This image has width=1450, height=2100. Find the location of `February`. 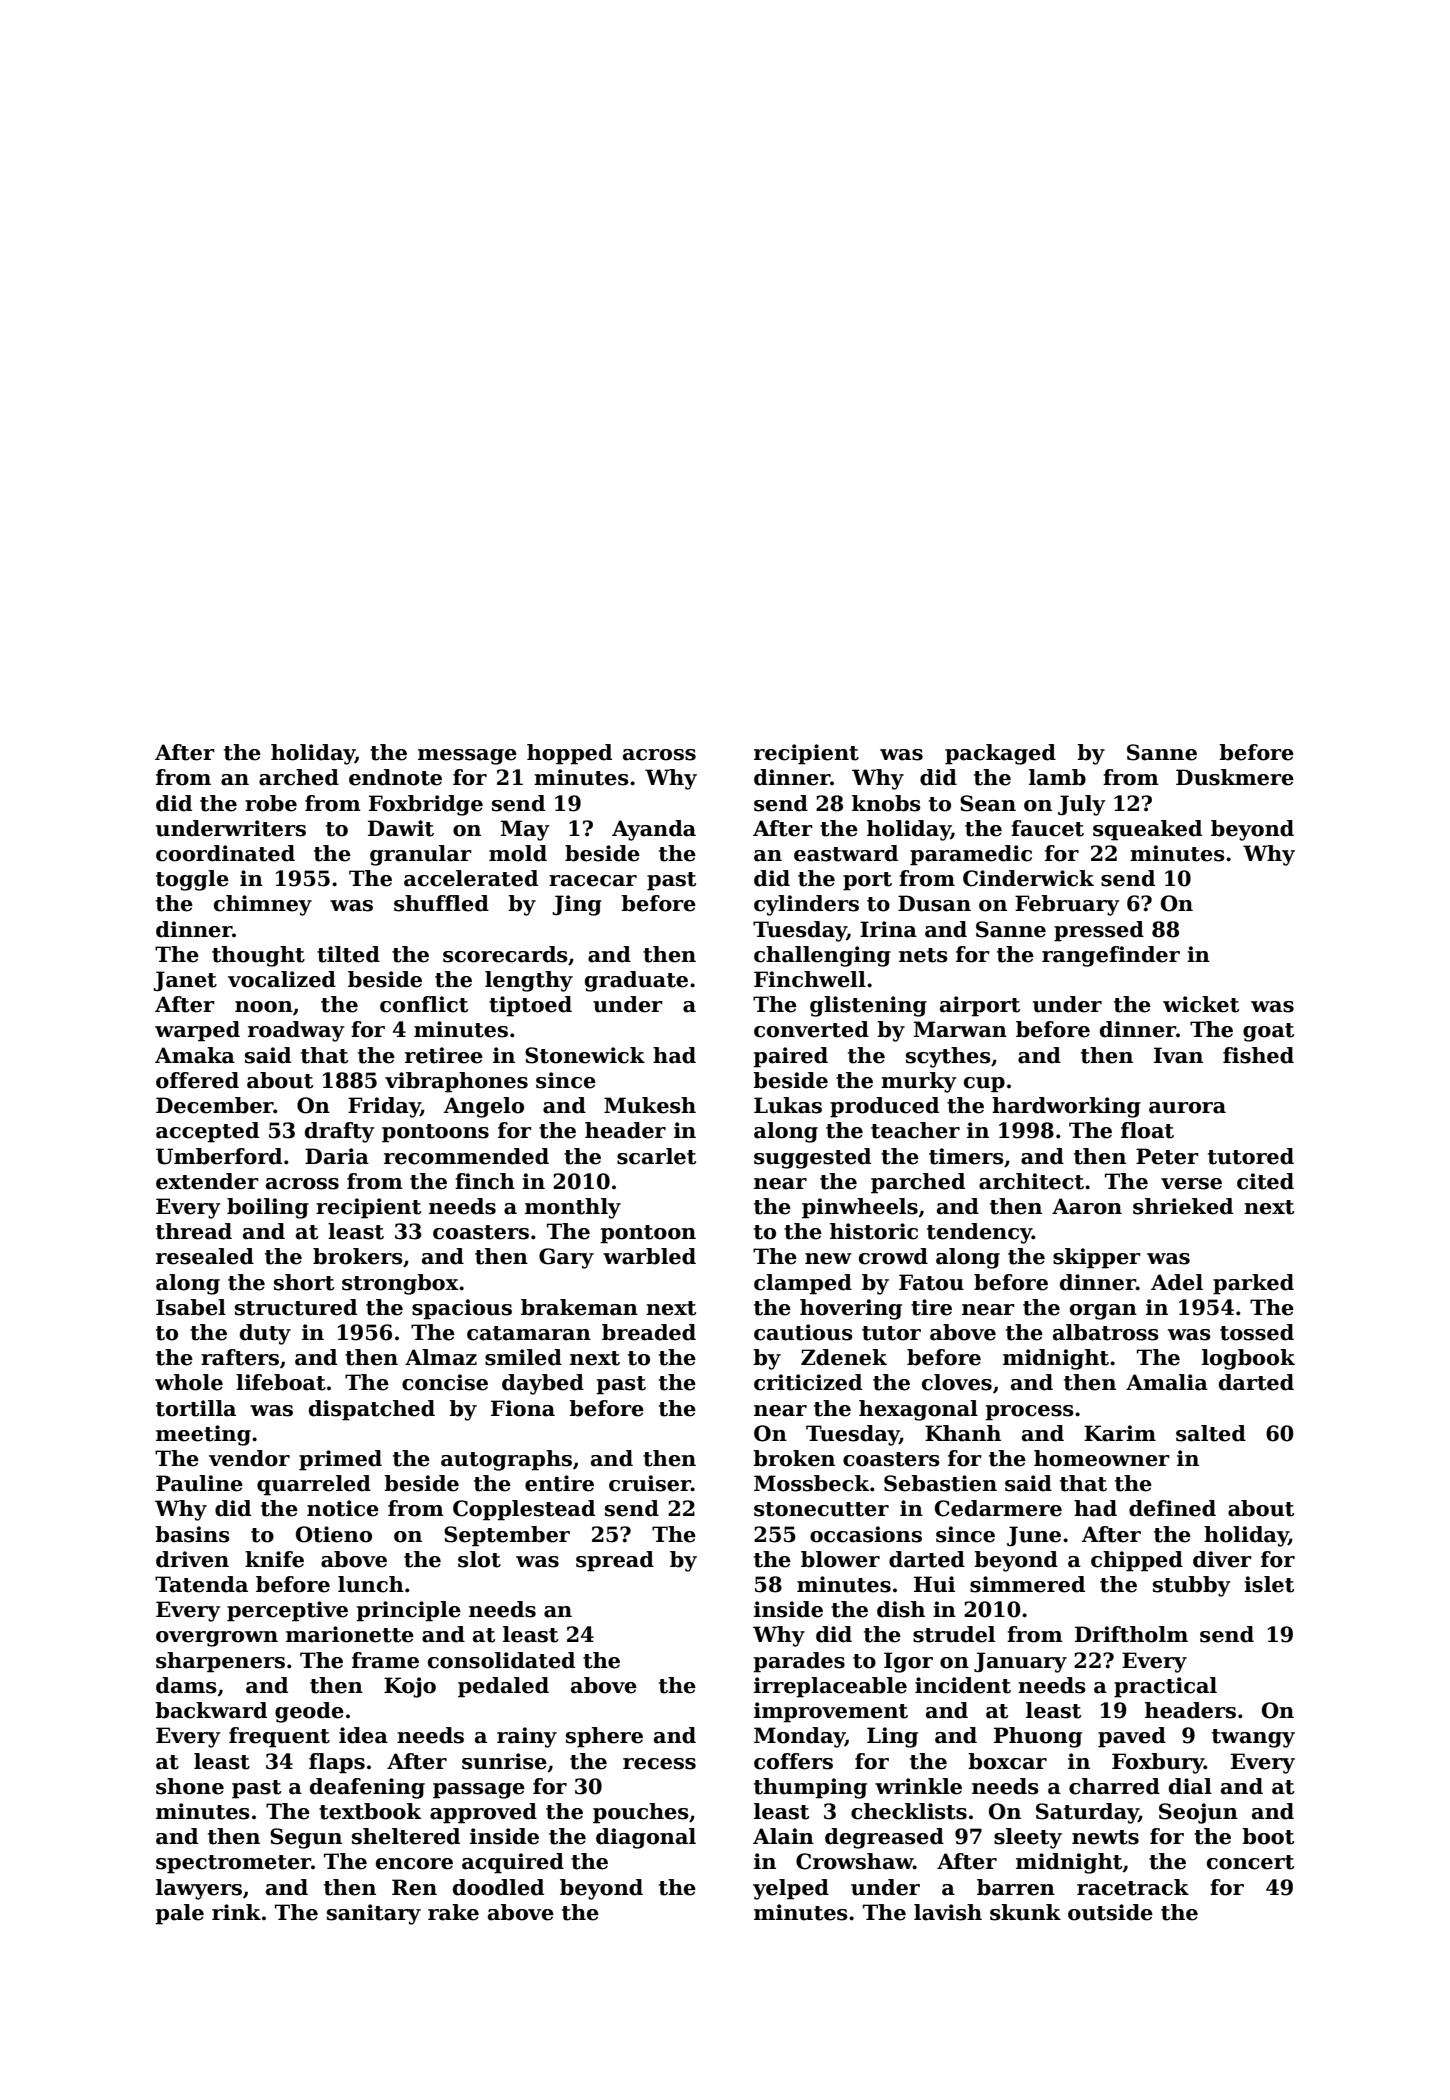

February is located at coordinates (1067, 905).
